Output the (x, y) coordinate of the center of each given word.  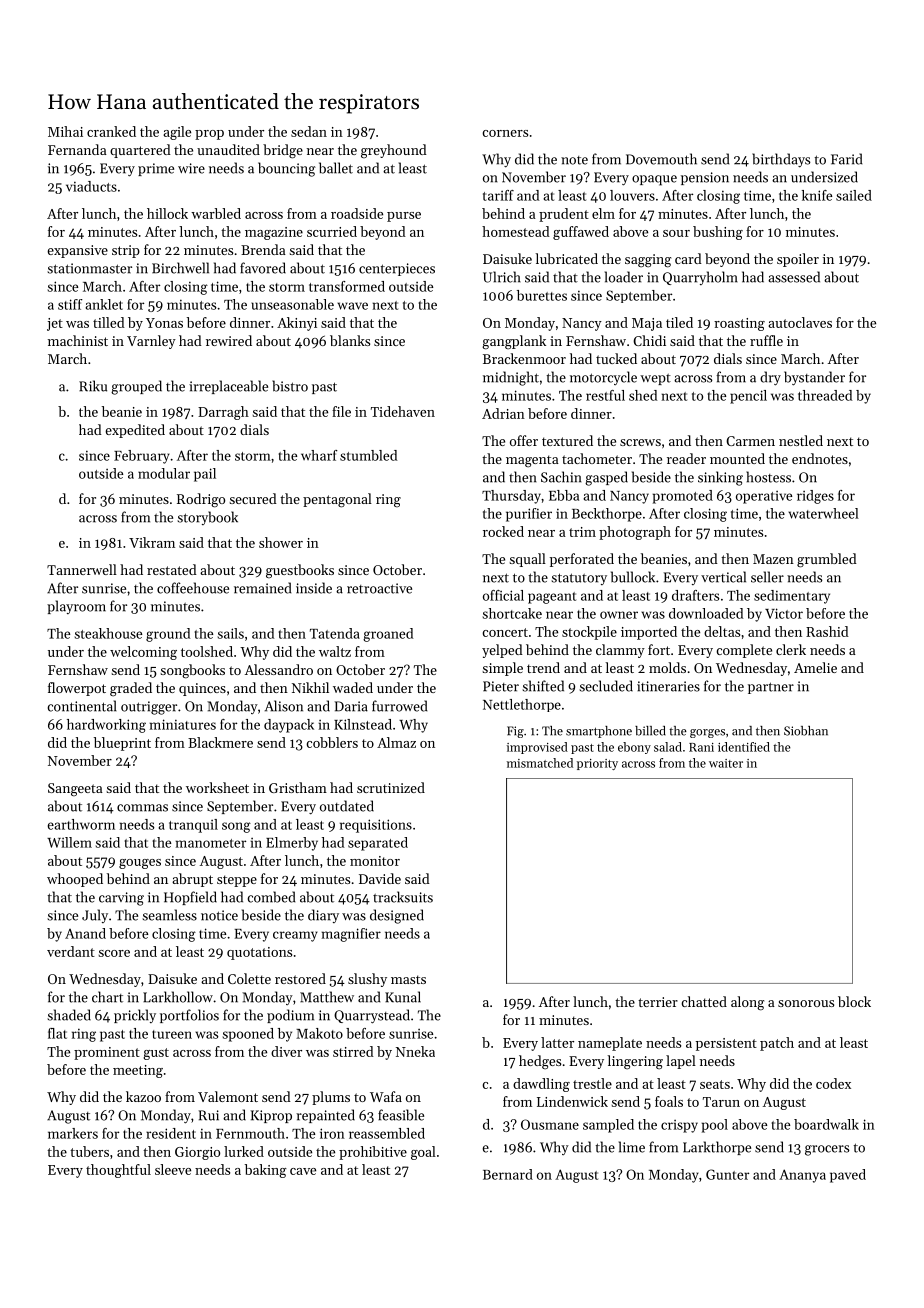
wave (352, 306)
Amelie (815, 667)
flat (57, 1033)
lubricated (567, 258)
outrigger (149, 708)
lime (632, 1147)
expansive (77, 251)
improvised (537, 748)
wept (655, 379)
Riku (93, 386)
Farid (846, 159)
